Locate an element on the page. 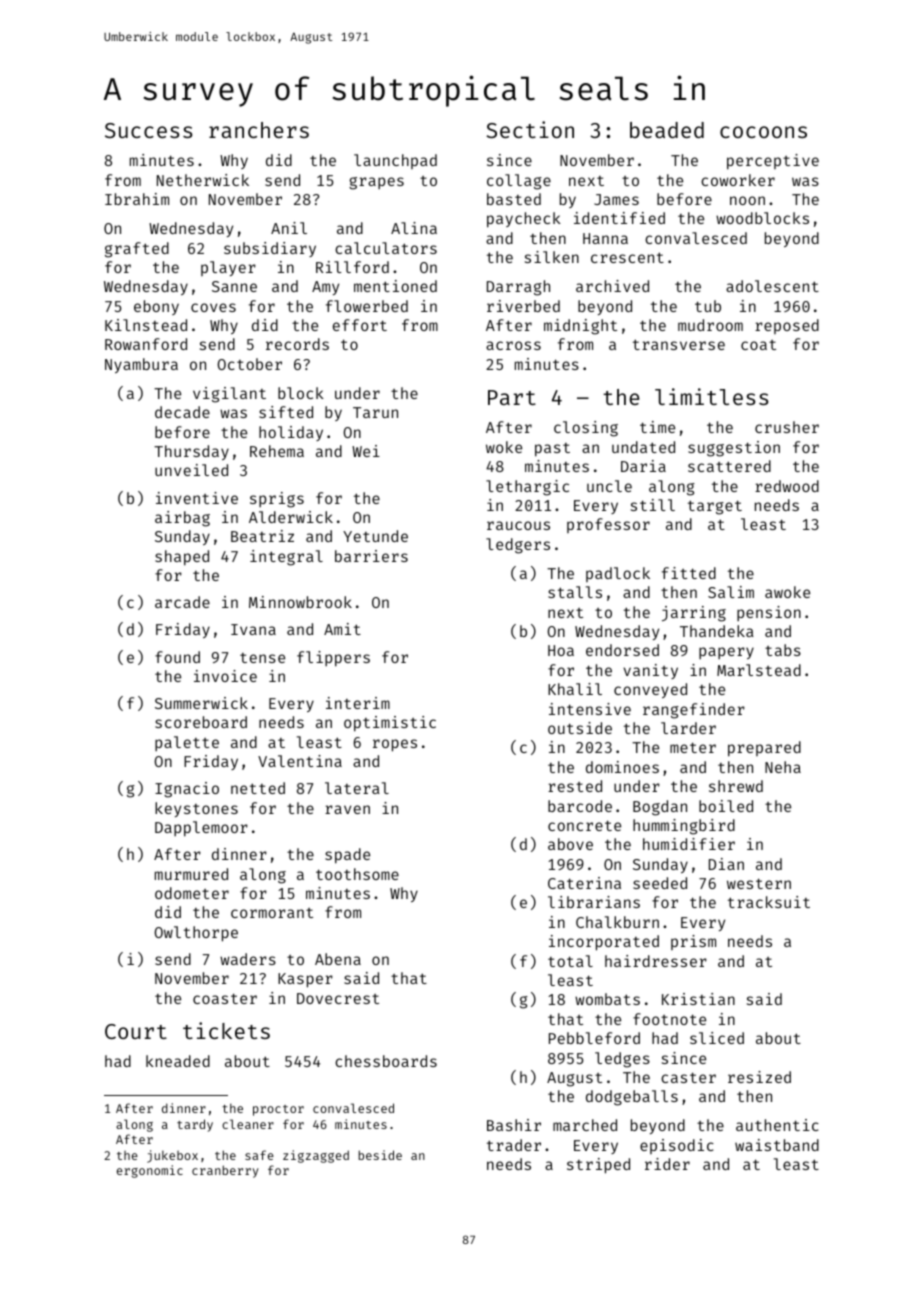  perceptive is located at coordinates (773, 162).
